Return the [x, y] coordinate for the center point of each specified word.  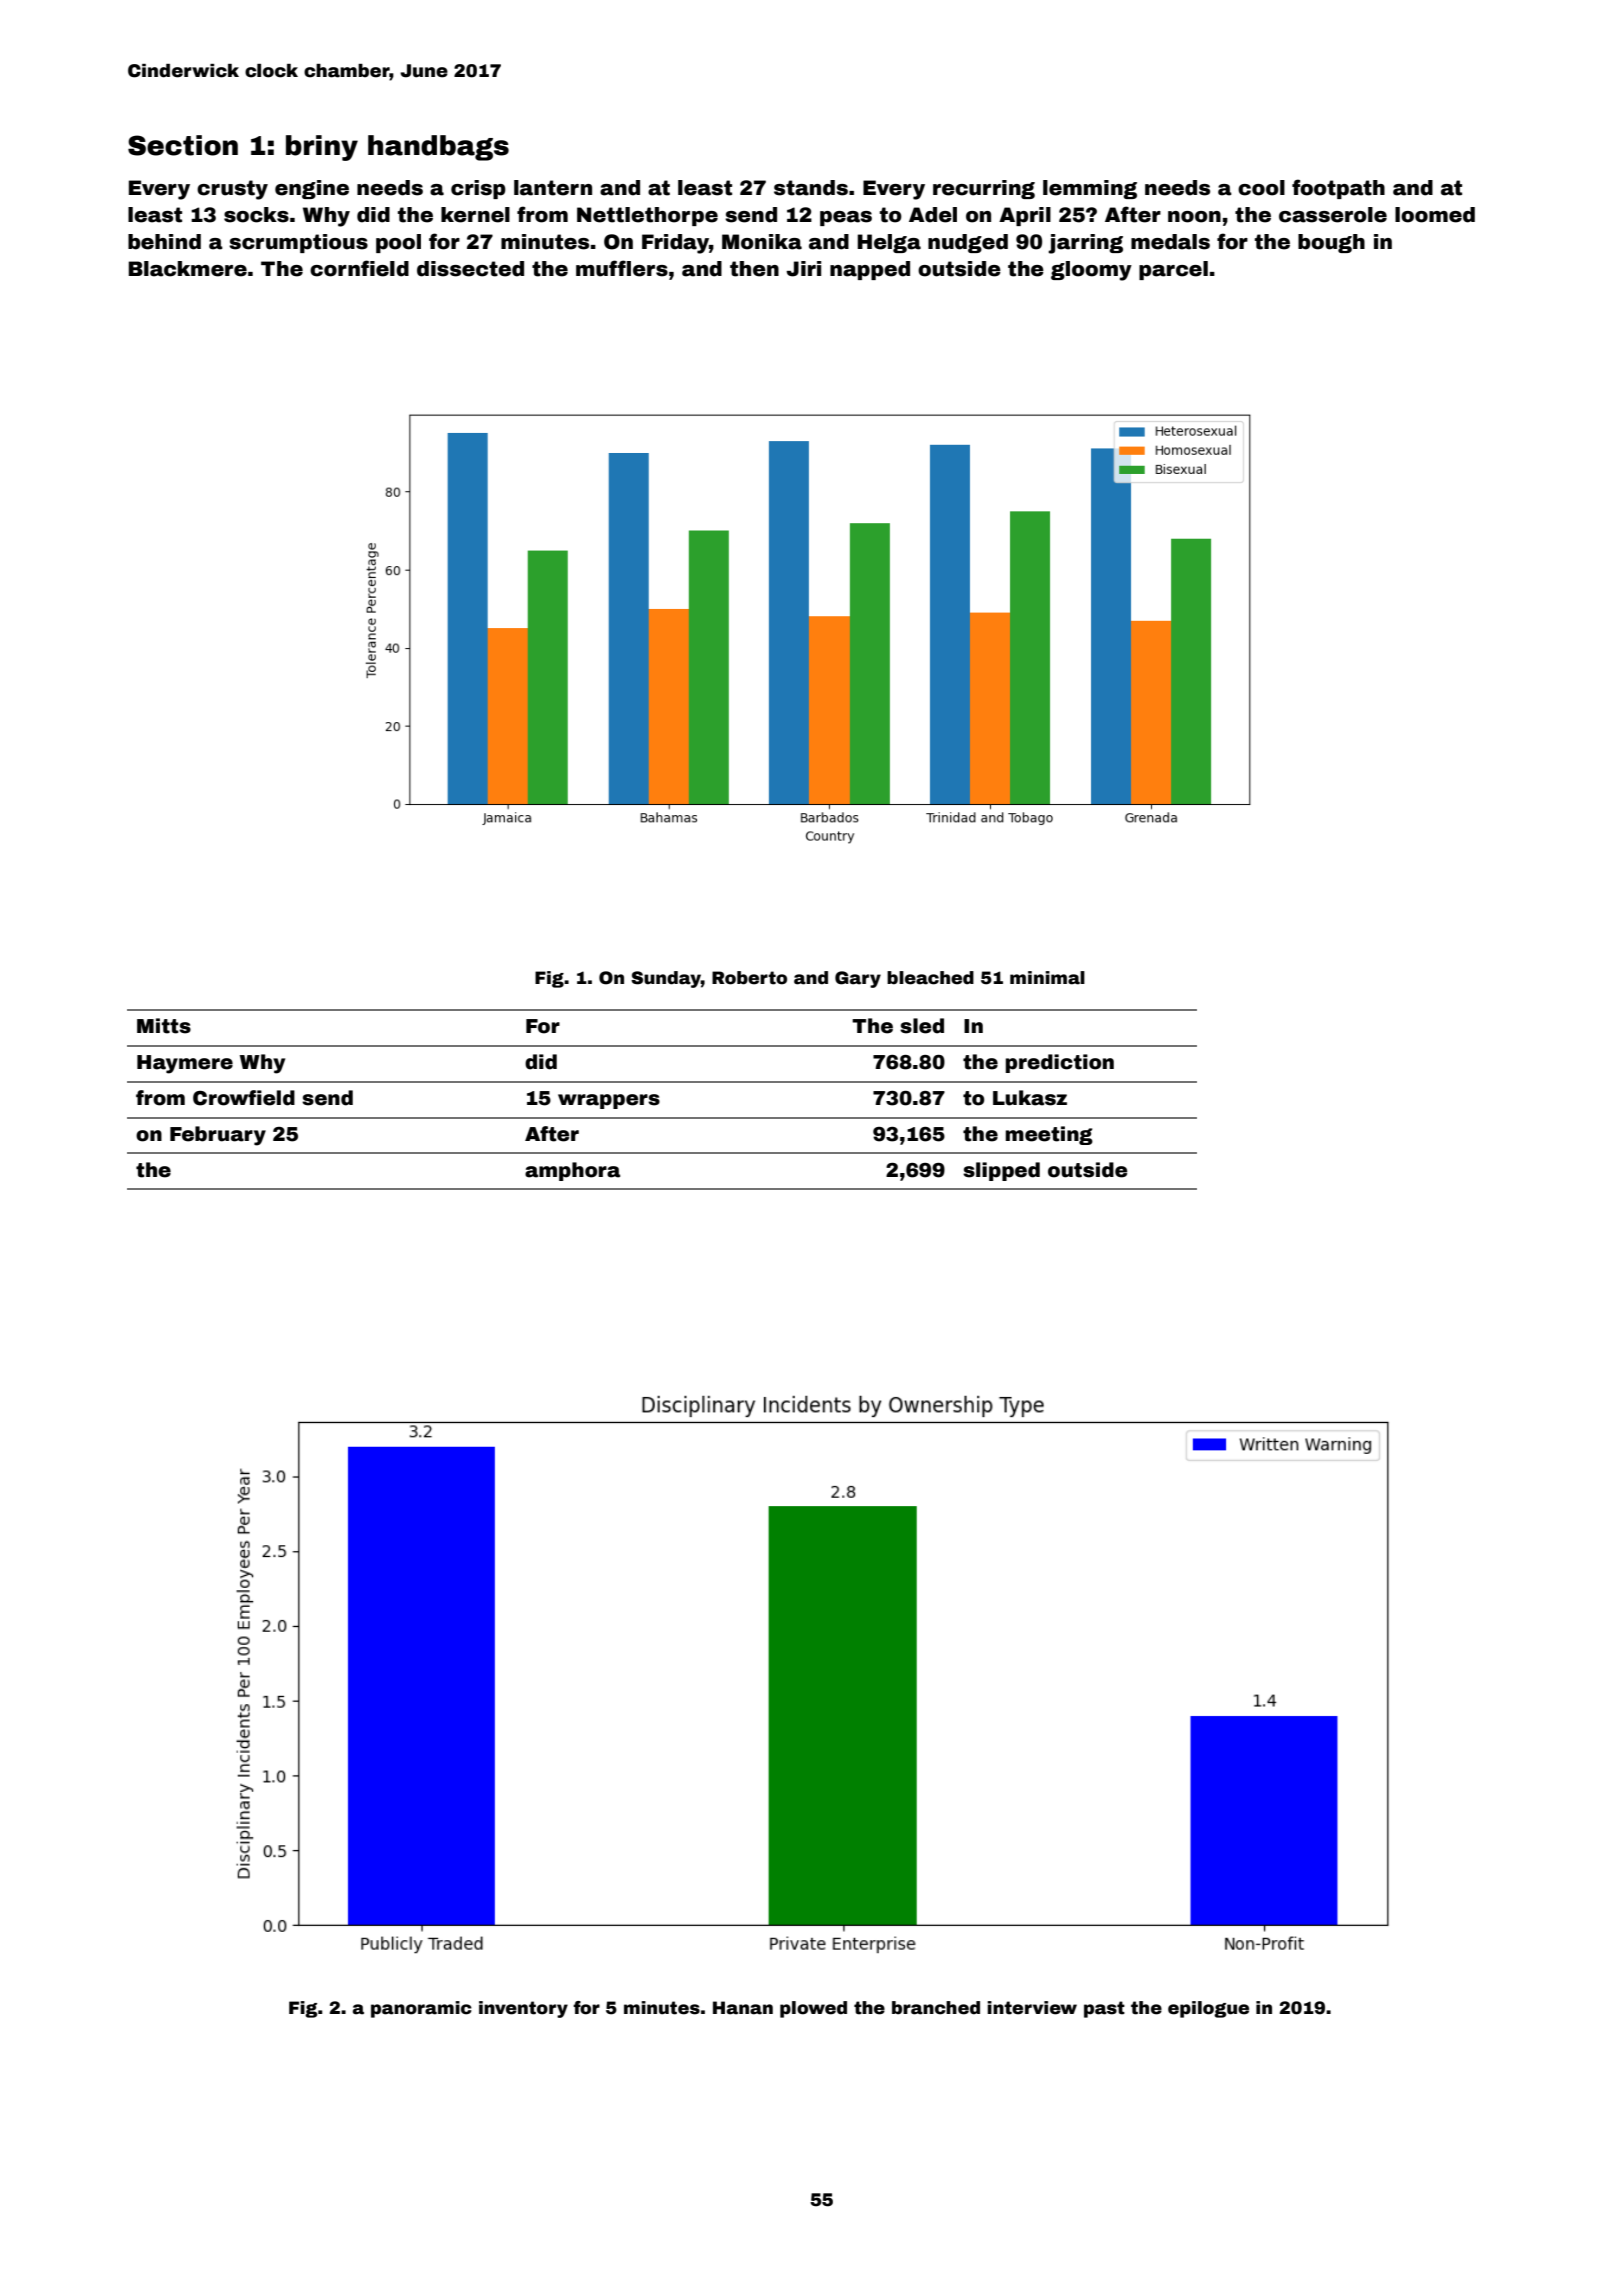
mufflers [622, 268]
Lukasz [1030, 1098]
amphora [572, 1171]
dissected [470, 269]
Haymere [185, 1064]
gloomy [1091, 271]
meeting [1049, 1135]
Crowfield [244, 1098]
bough [1331, 243]
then [754, 269]
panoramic [421, 2009]
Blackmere [187, 269]
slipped [1001, 1171]
